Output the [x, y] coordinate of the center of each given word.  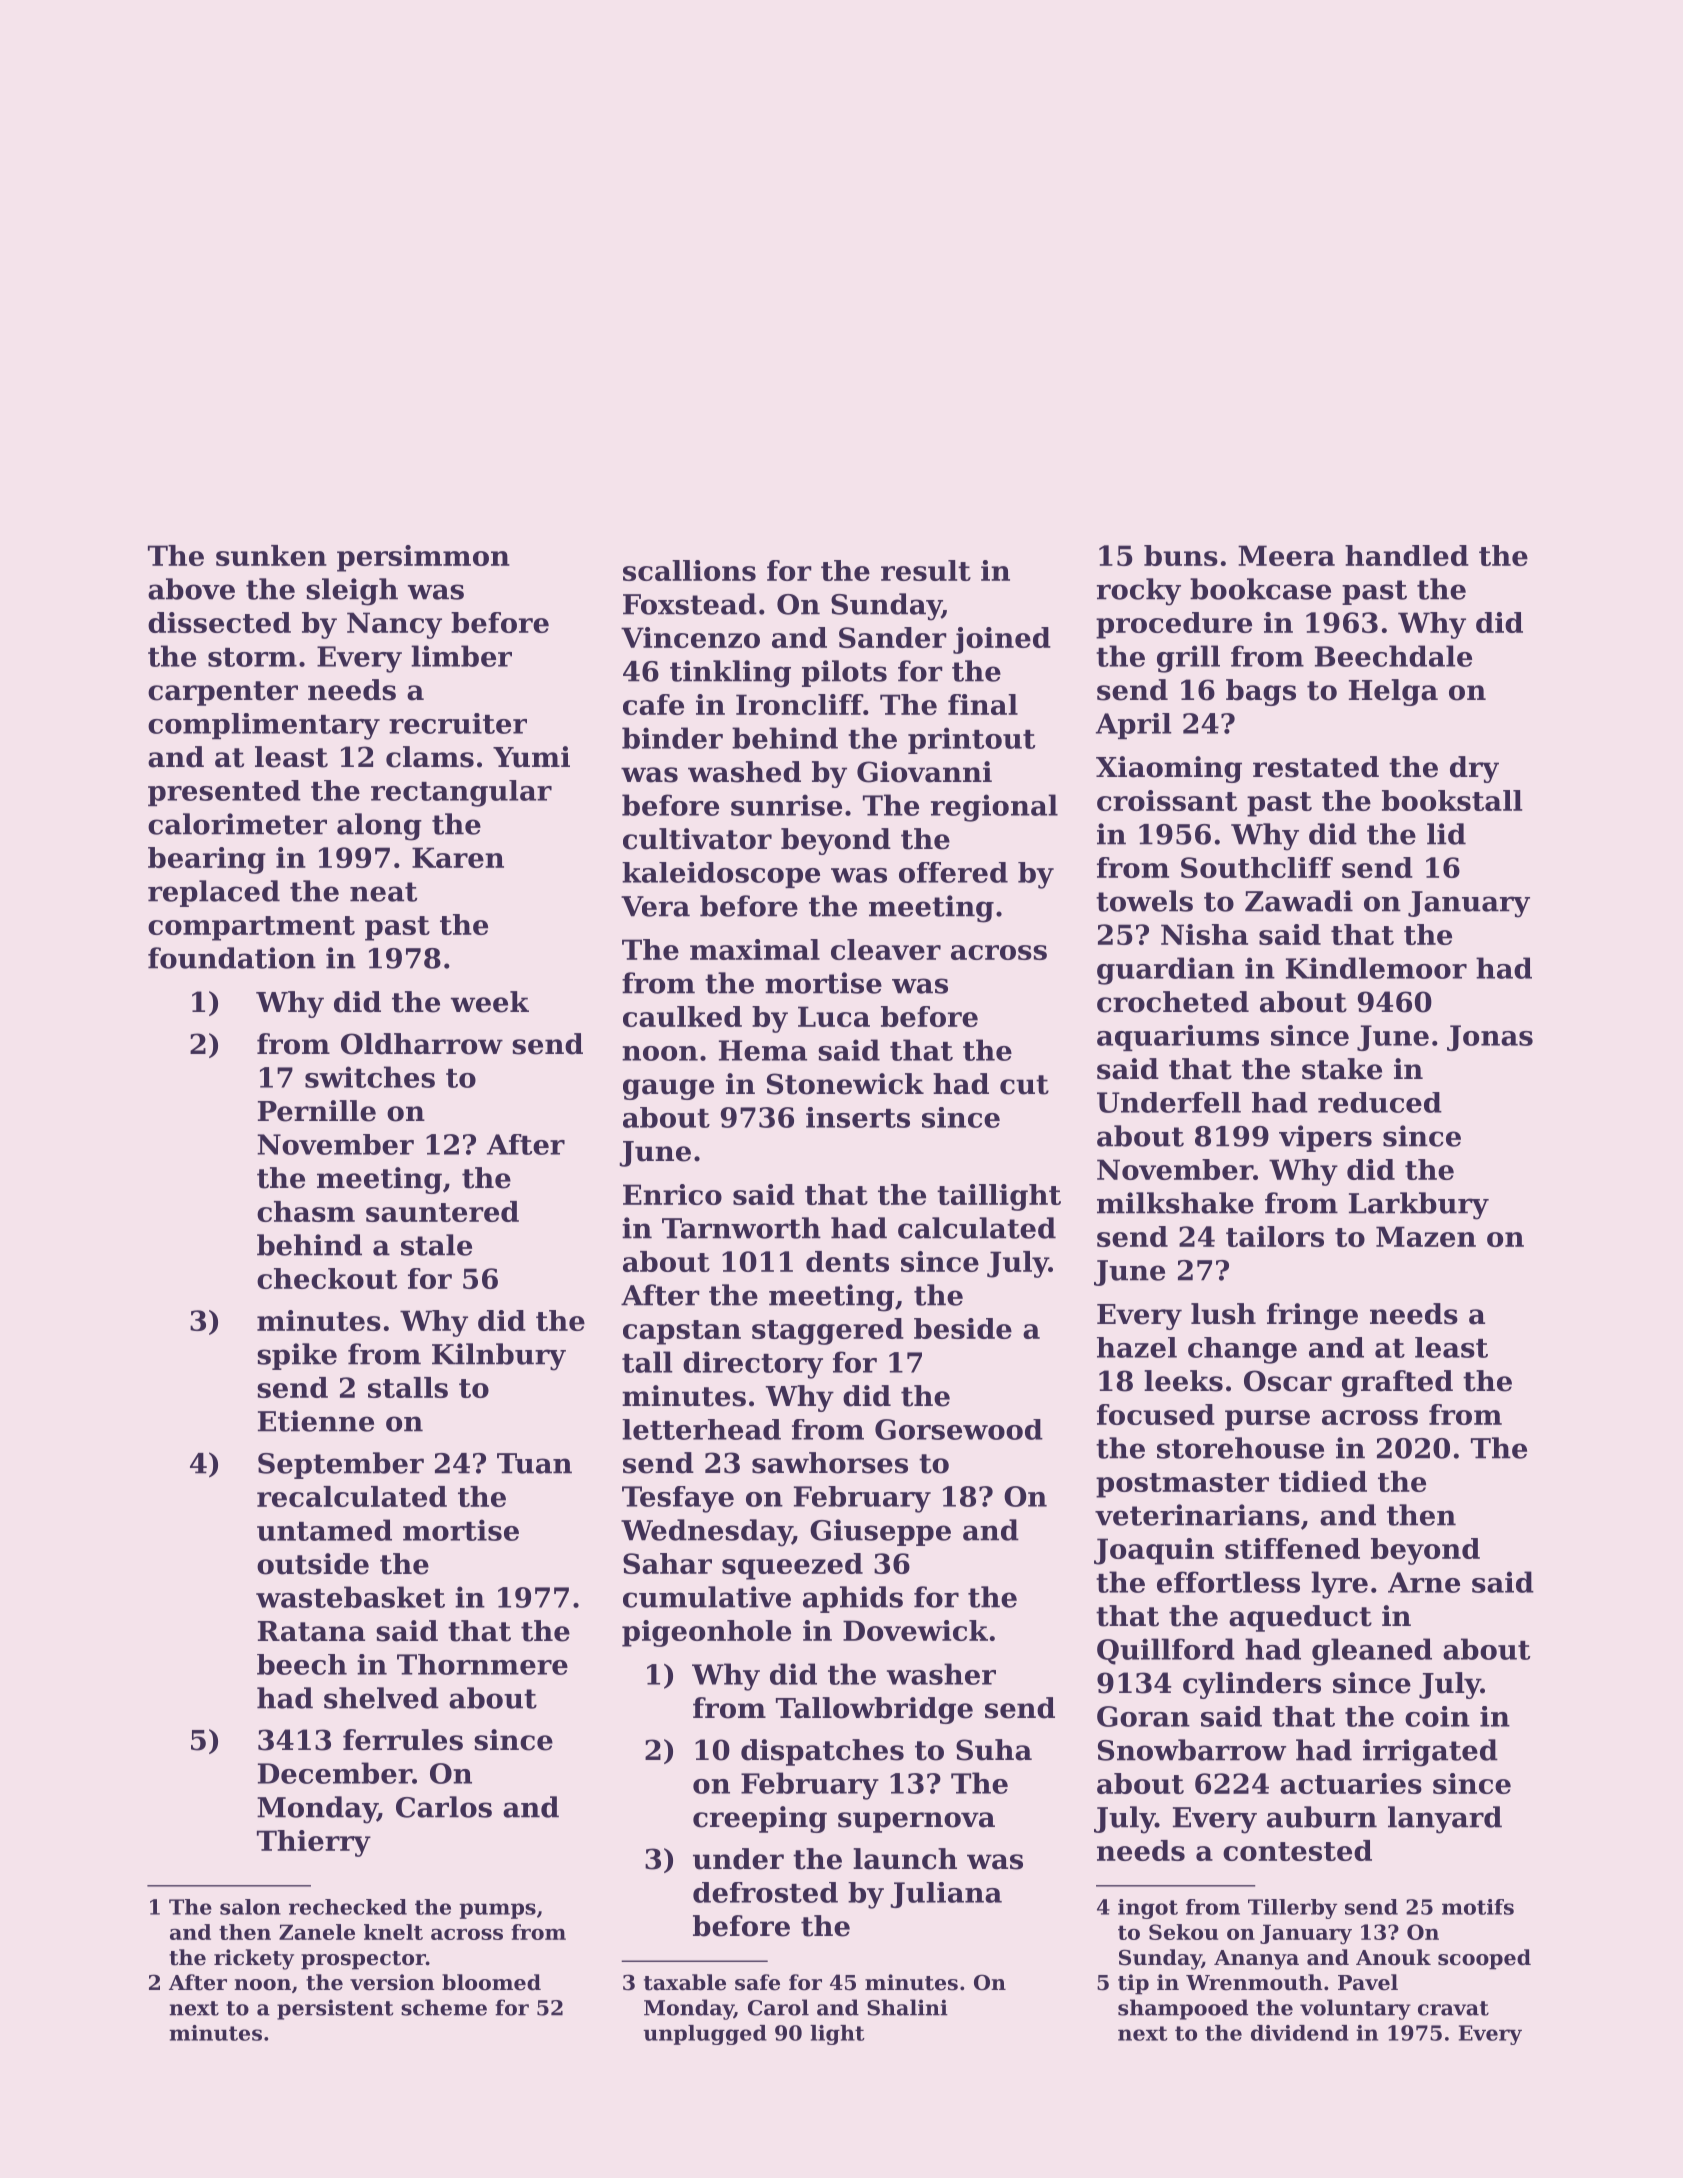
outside [313, 1564]
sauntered [442, 1211]
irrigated [1430, 1753]
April [1134, 726]
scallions [689, 570]
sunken [271, 555]
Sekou [1183, 1932]
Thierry [314, 1843]
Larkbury [1419, 1206]
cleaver [886, 949]
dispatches [822, 1752]
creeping [760, 1819]
